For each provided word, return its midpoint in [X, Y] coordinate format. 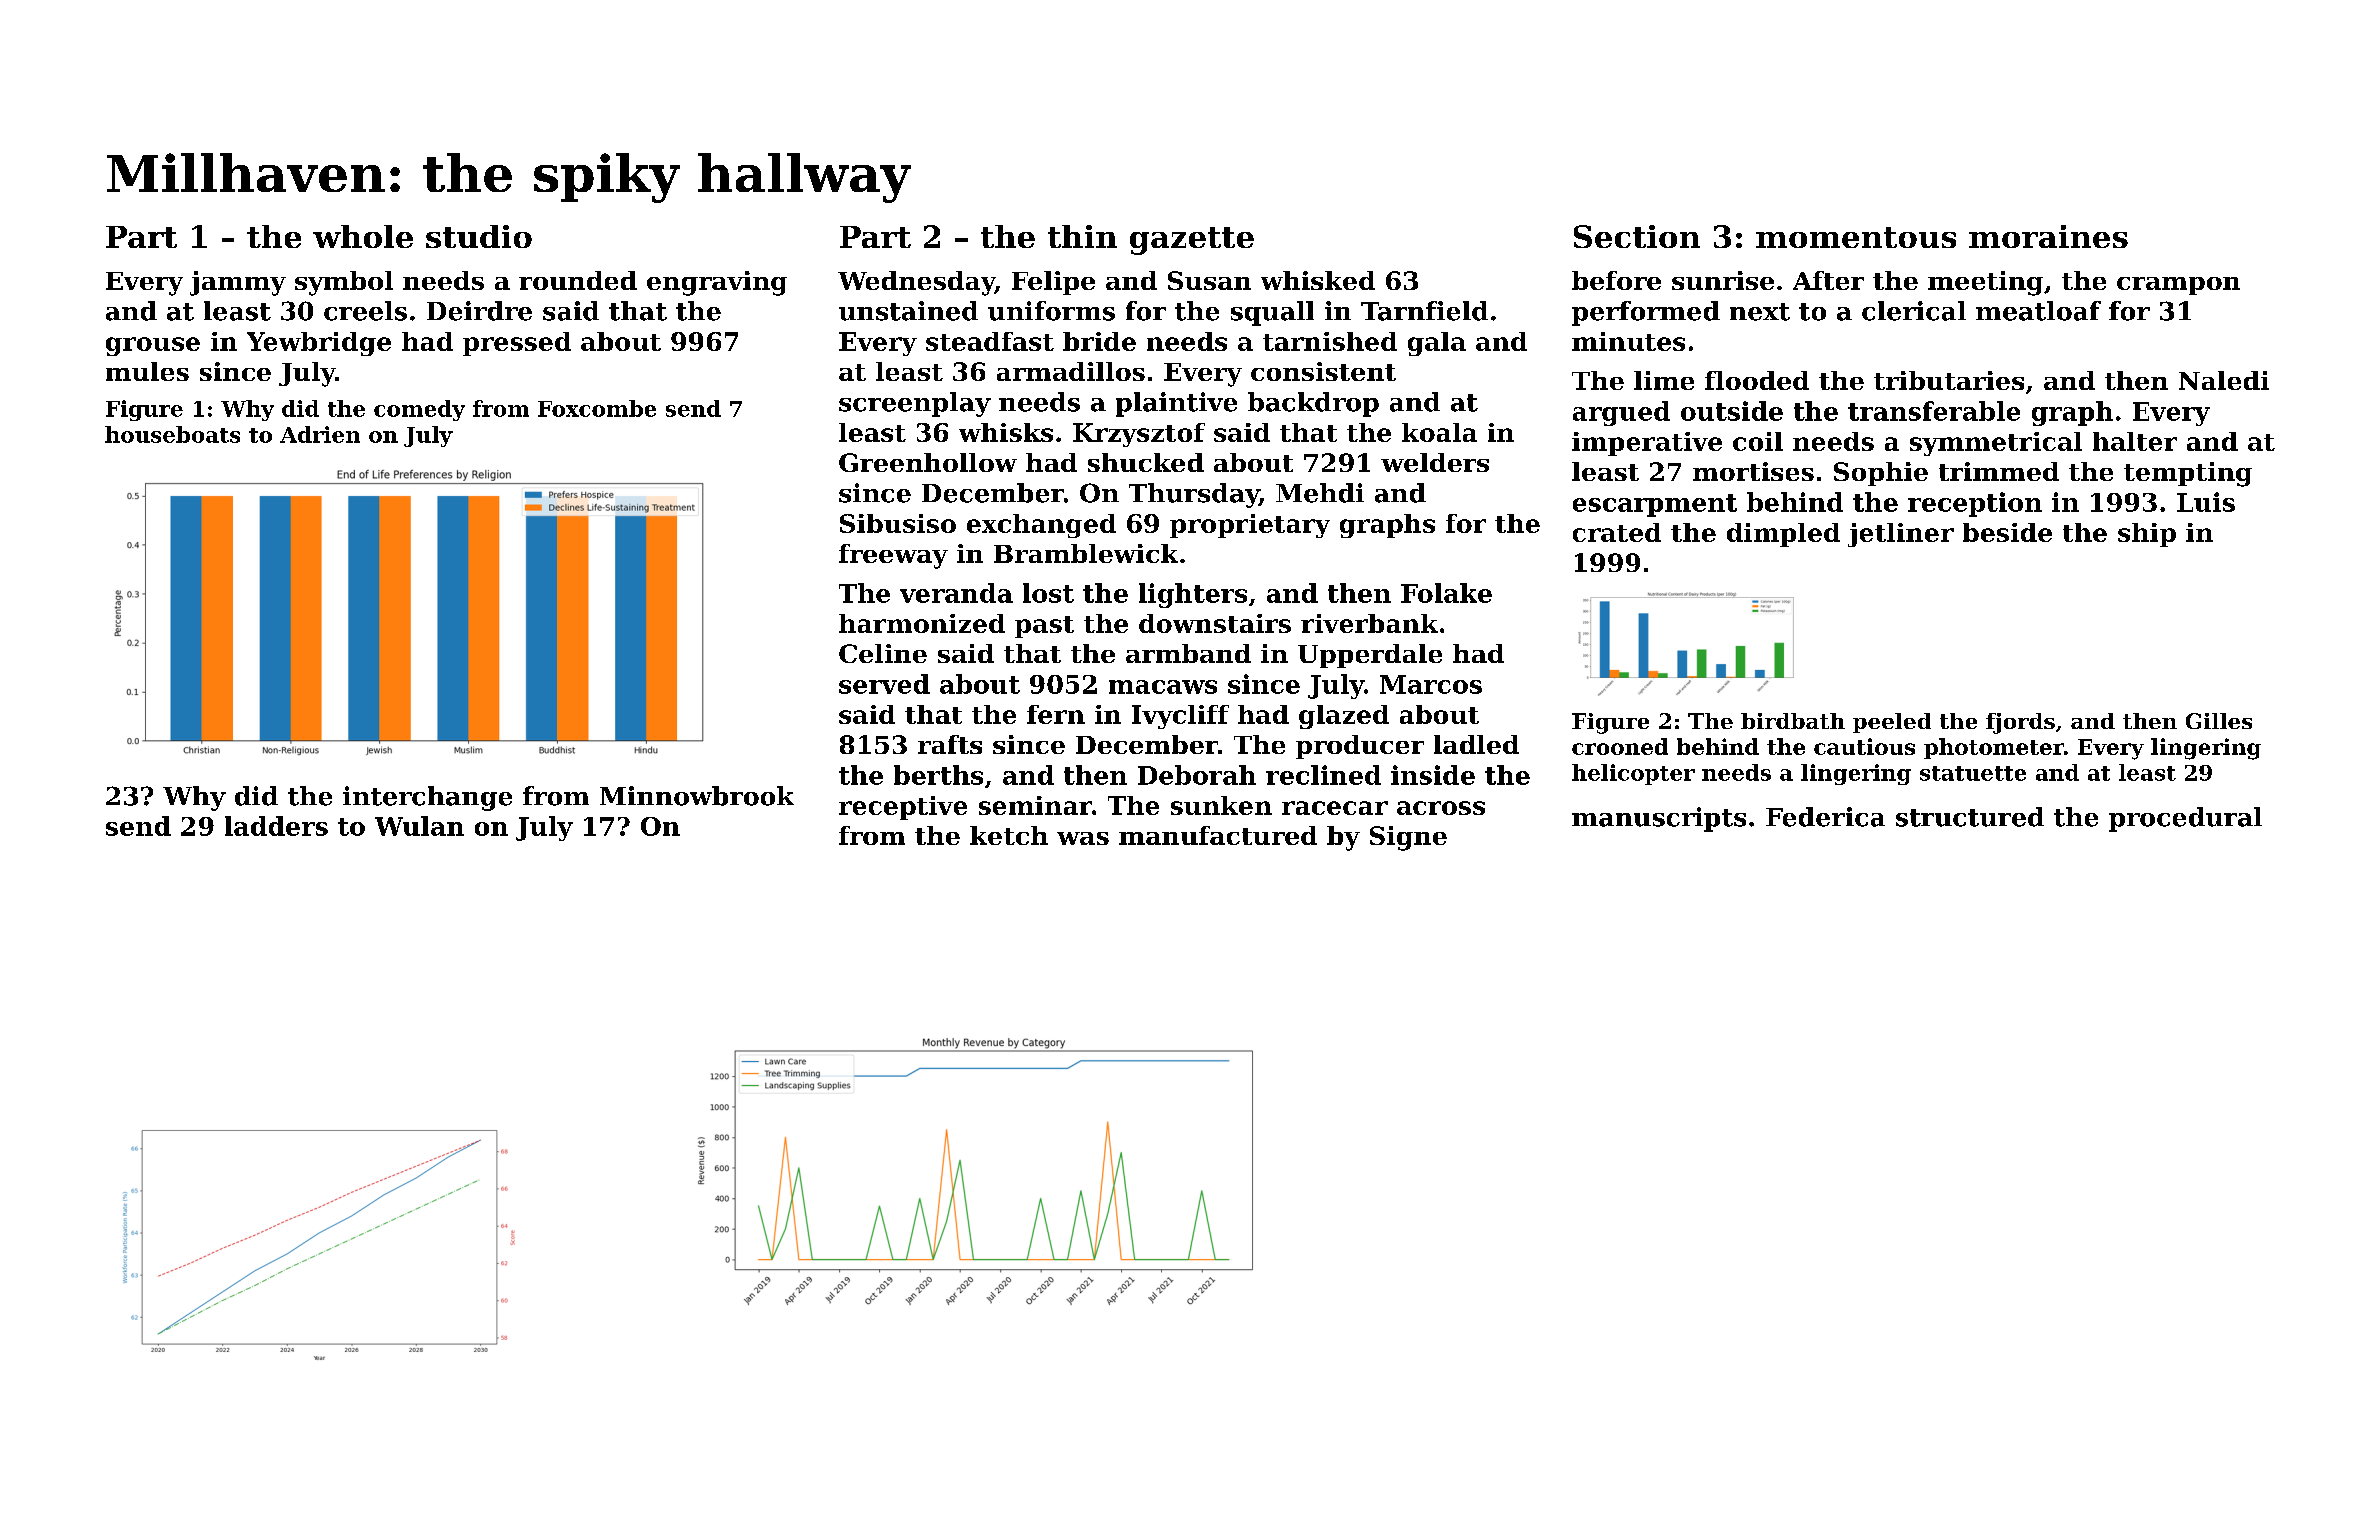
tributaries [1949, 380]
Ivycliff [1180, 717]
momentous [1856, 237]
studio [479, 236]
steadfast [990, 341]
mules [147, 371]
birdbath [1793, 721]
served [884, 684]
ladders [276, 826]
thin [1082, 236]
